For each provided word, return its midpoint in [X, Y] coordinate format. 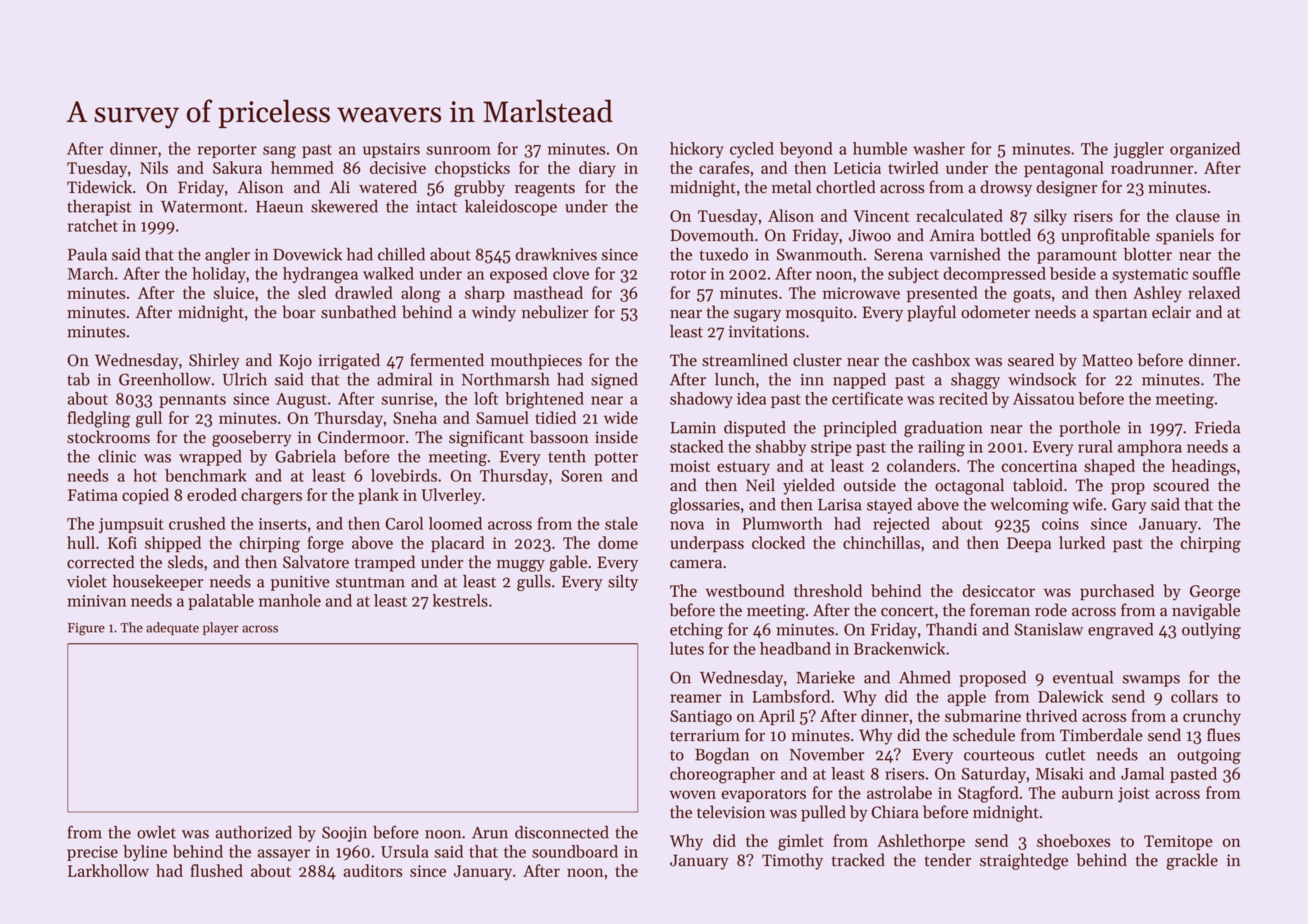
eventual [1083, 677]
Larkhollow [108, 870]
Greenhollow [165, 379]
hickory [697, 150]
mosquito [819, 314]
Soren [582, 476]
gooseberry [252, 438]
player [221, 628]
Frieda [1217, 427]
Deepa [1029, 544]
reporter [227, 151]
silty [623, 583]
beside [1073, 273]
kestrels [460, 600]
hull [81, 542]
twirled [913, 167]
